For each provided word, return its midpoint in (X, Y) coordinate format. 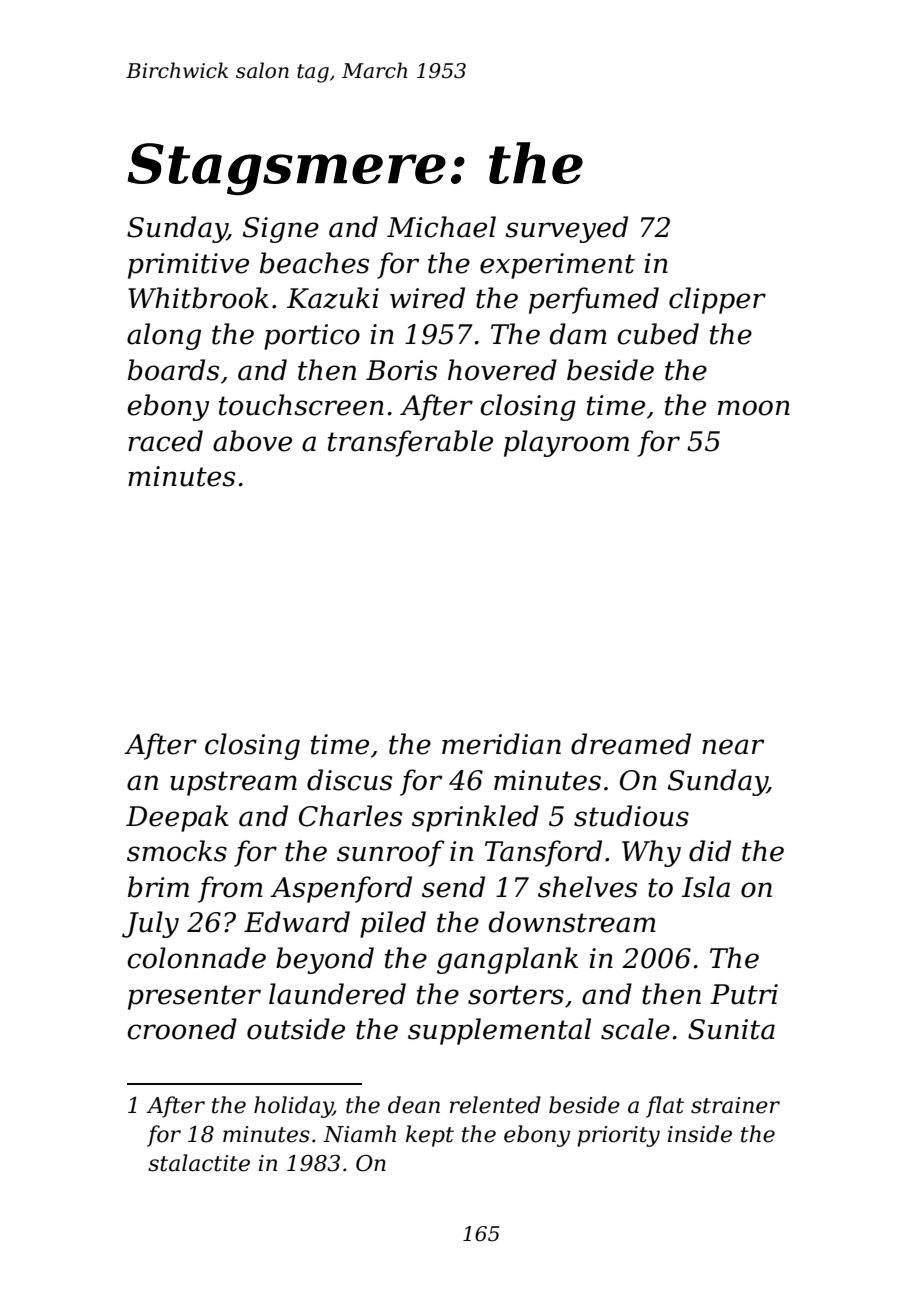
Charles (350, 816)
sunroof (391, 853)
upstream (233, 783)
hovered (502, 370)
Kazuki (333, 298)
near (733, 747)
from (230, 889)
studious (631, 816)
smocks (177, 851)
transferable (410, 443)
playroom (566, 443)
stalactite (199, 1163)
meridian (501, 744)
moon (754, 408)
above (252, 441)
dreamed (631, 744)
